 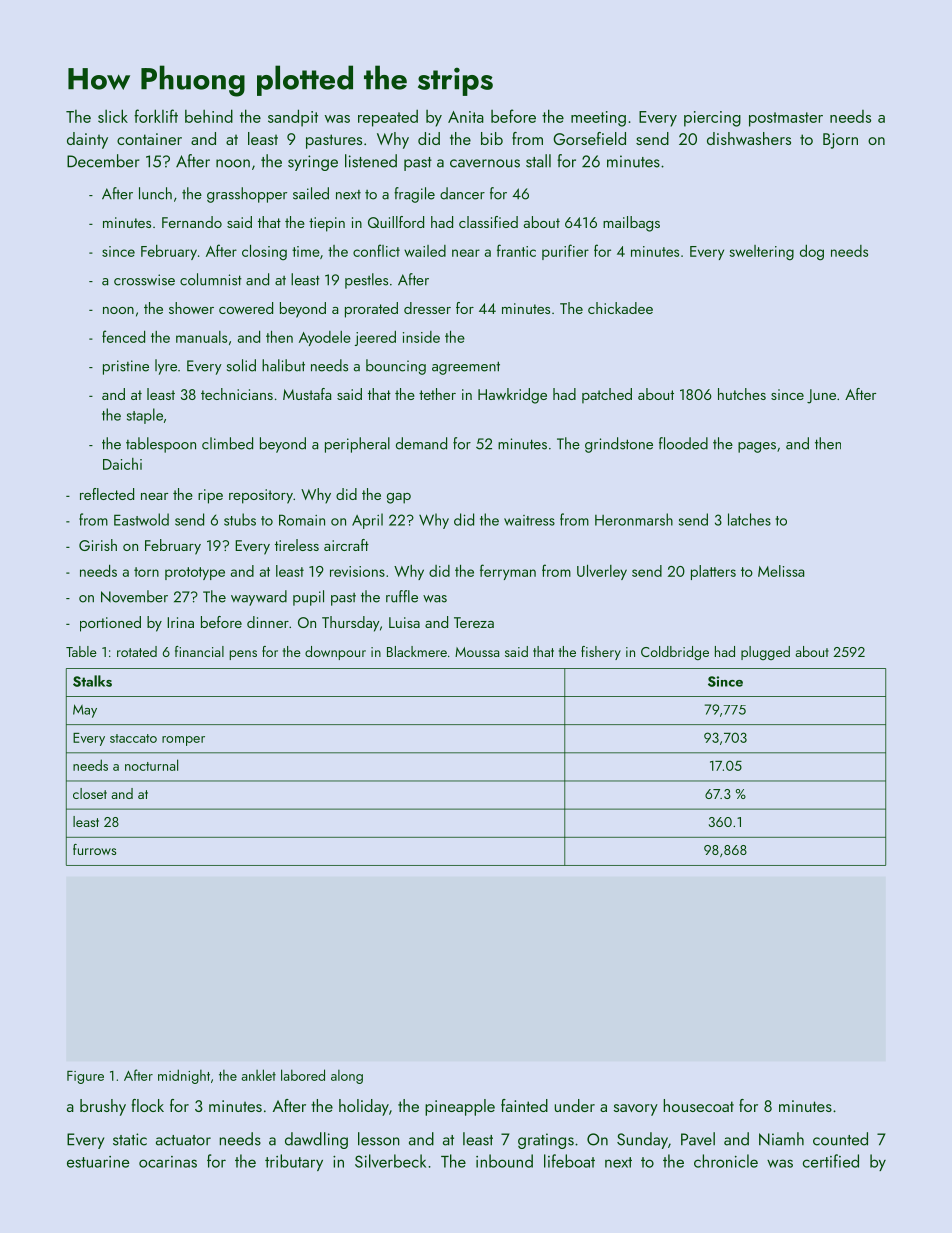 What do you see at coordinates (765, 653) in the screenshot?
I see `plugged` at bounding box center [765, 653].
